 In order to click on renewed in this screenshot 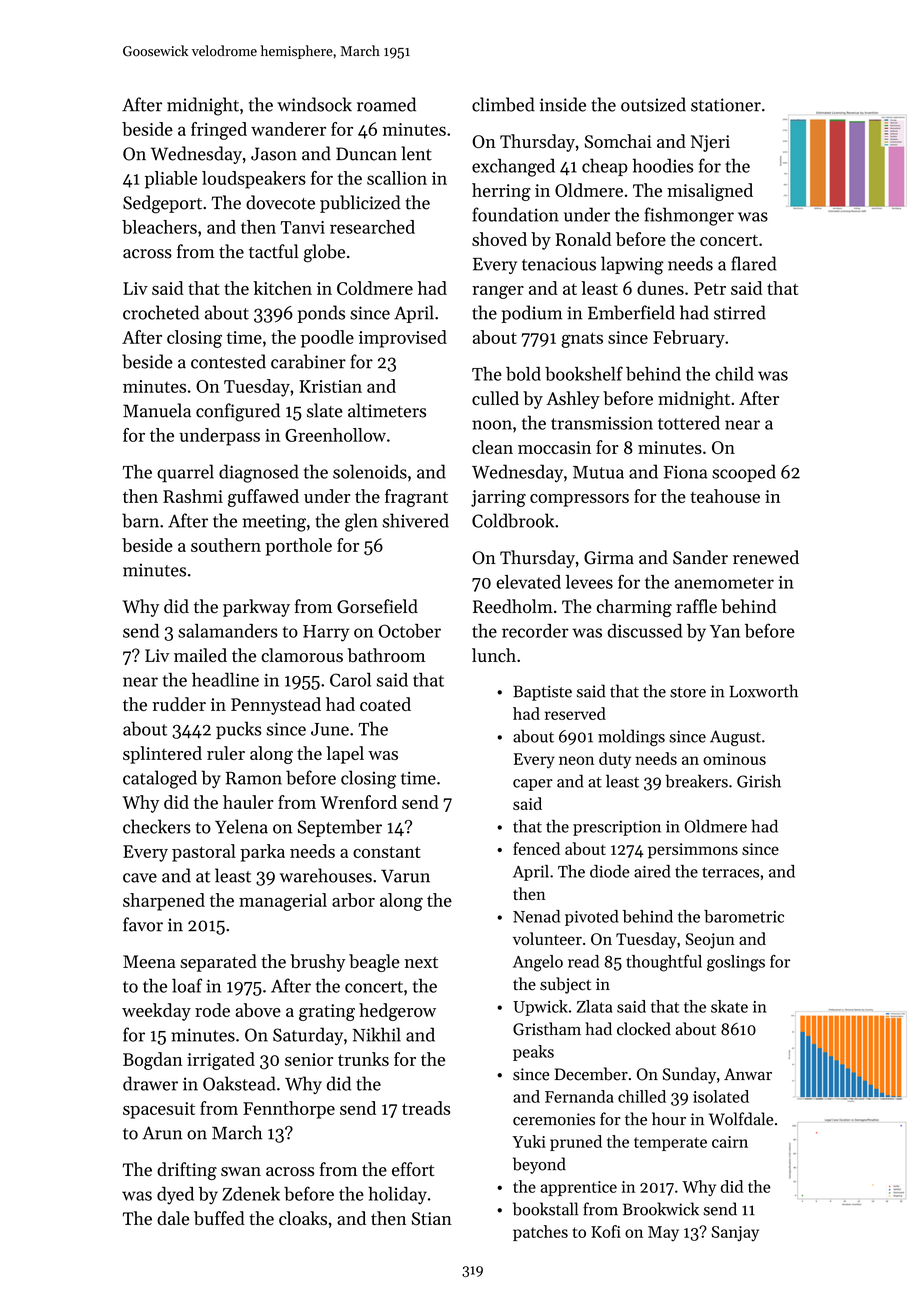, I will do `click(766, 557)`.
